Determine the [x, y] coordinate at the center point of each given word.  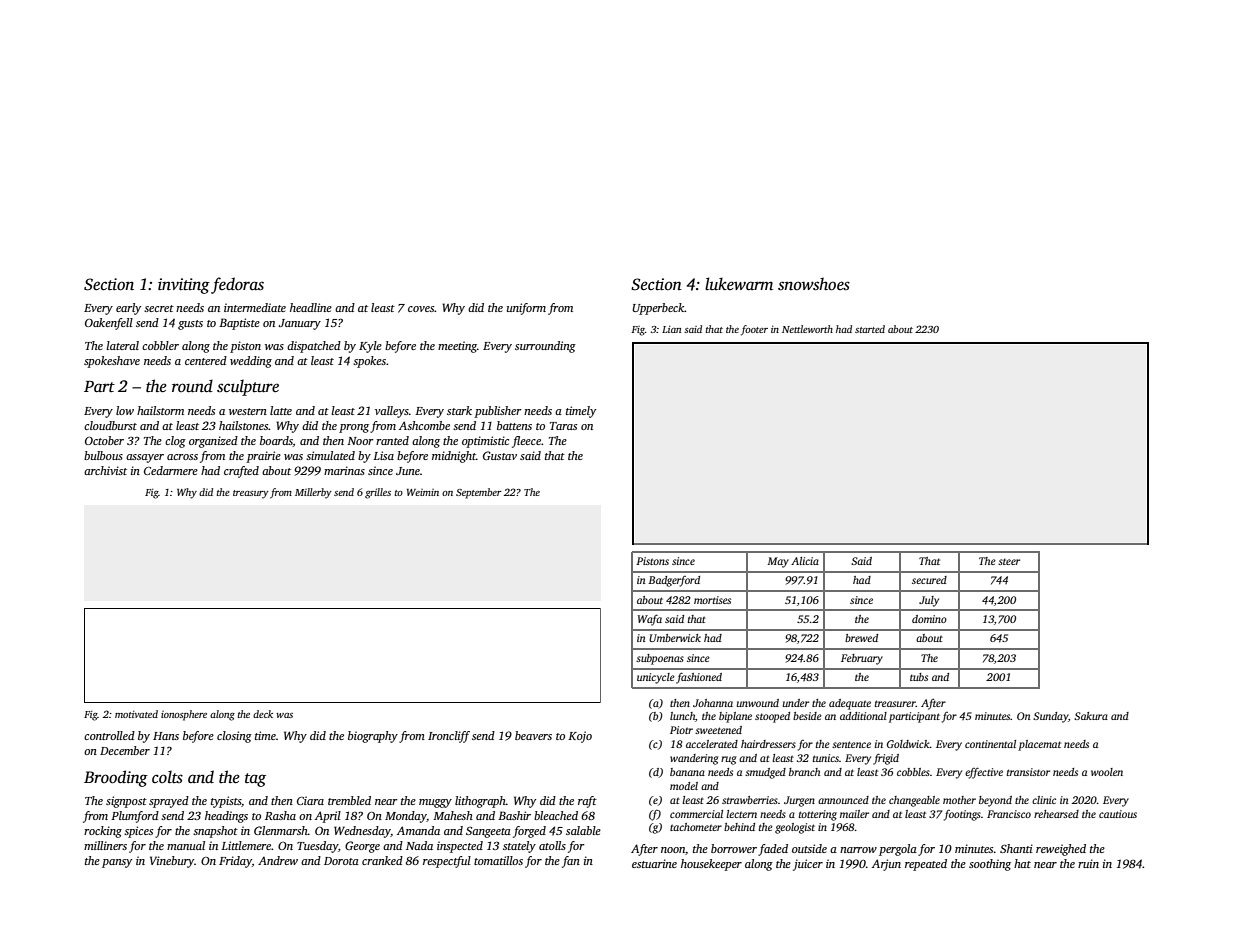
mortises [712, 600]
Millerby [313, 493]
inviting [184, 286]
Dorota [341, 861]
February [862, 659]
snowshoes [814, 284]
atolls [552, 845]
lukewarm [739, 283]
